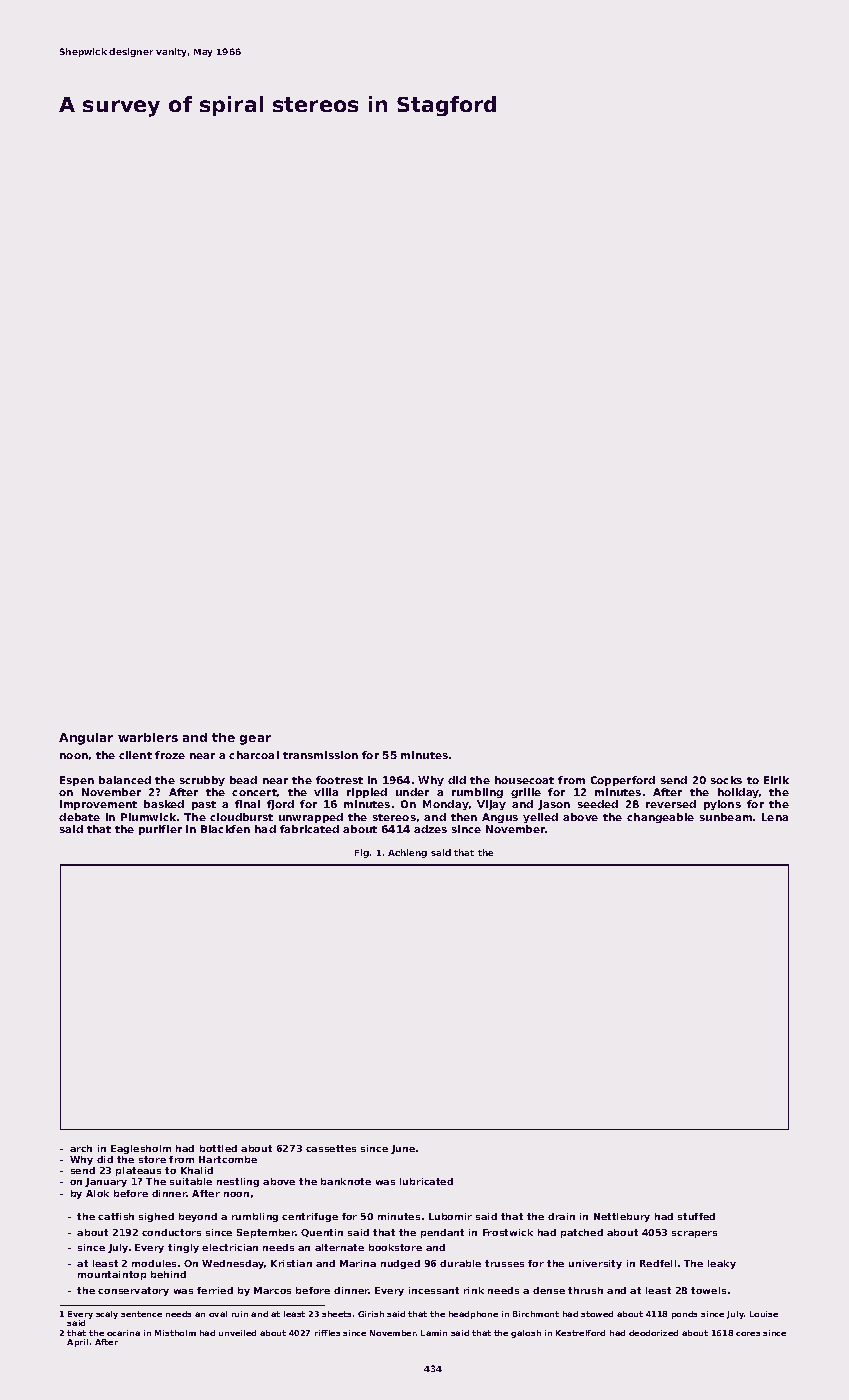 This document has height=1400, width=849. Describe the element at coordinates (726, 817) in the document. I see `sunbeam` at that location.
